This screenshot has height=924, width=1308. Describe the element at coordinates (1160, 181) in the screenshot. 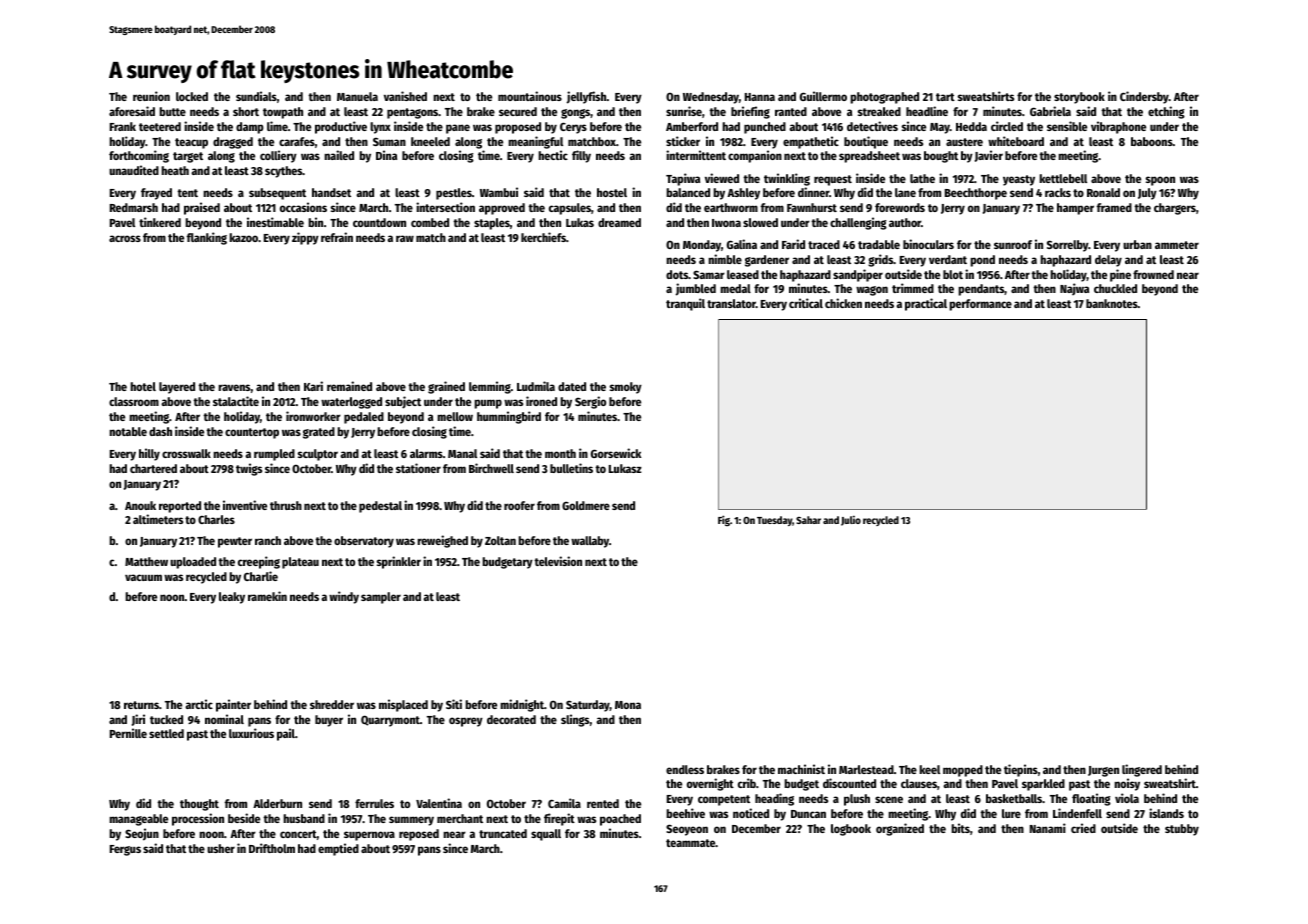

I see `spoon` at that location.
